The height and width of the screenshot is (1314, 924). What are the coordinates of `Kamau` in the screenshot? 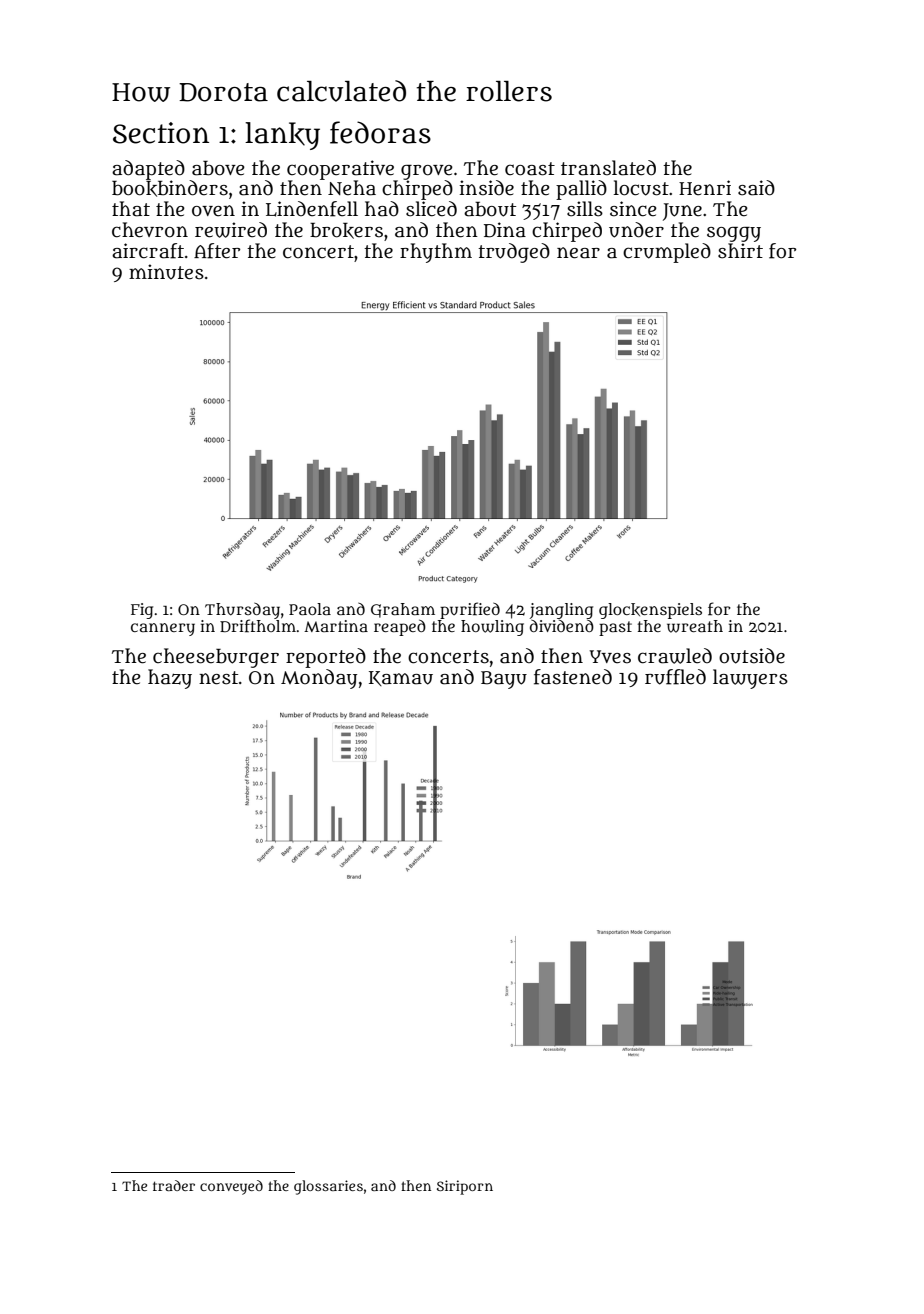 It's located at (401, 678).
